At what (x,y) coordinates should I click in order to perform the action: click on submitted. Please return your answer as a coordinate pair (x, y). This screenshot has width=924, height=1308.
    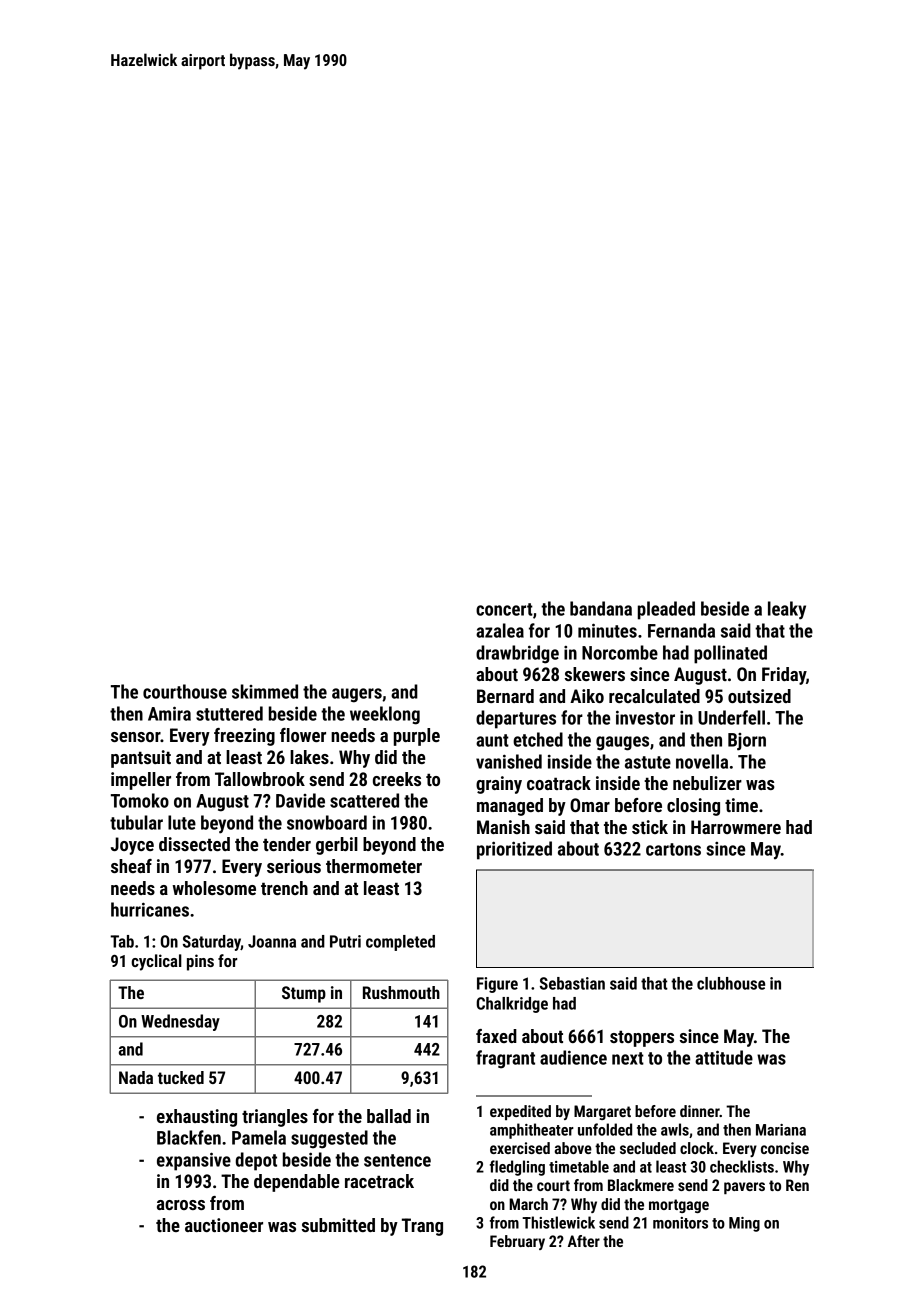
    Looking at the image, I should click on (338, 1225).
